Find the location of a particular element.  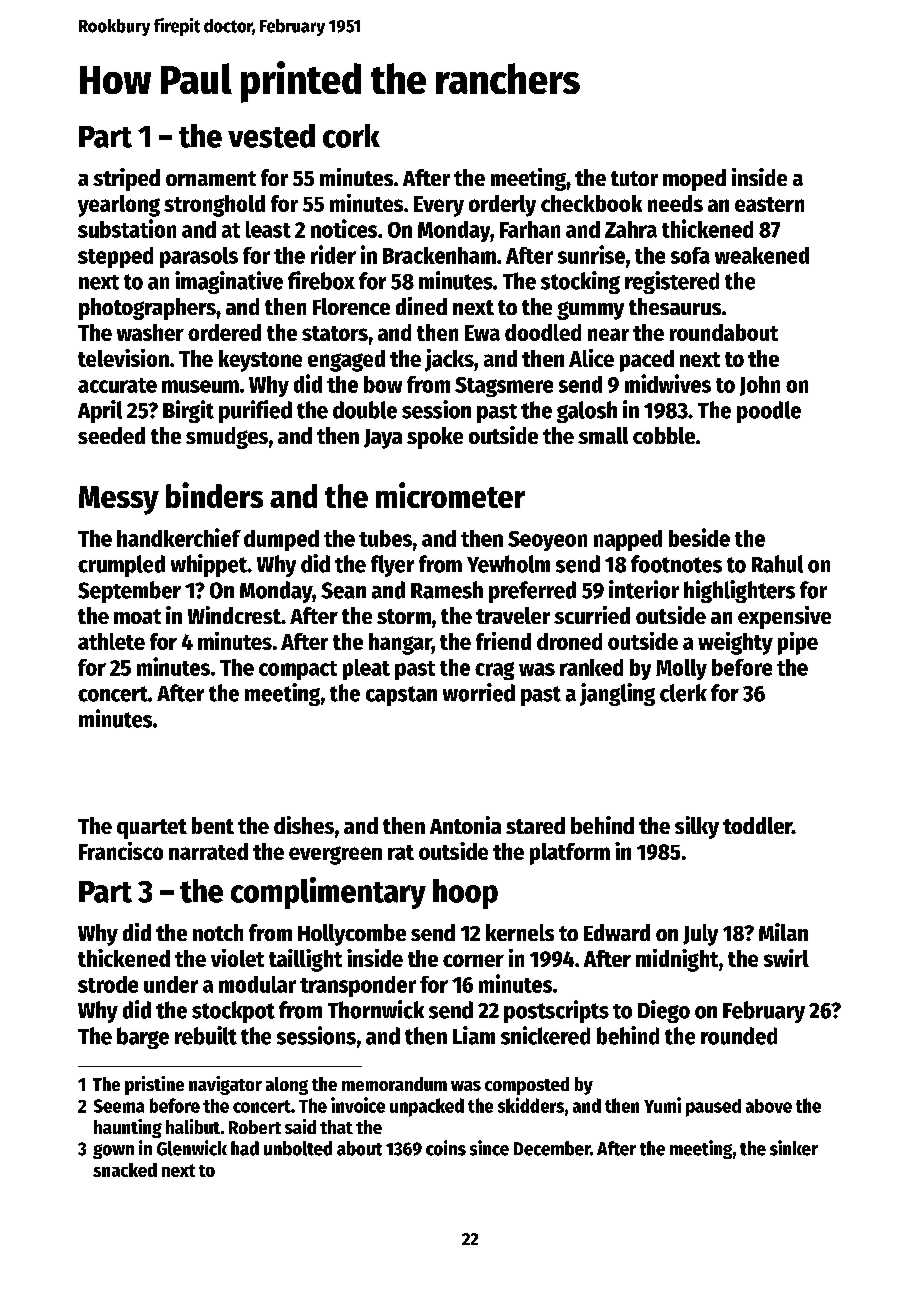

Stagsmere is located at coordinates (504, 387).
